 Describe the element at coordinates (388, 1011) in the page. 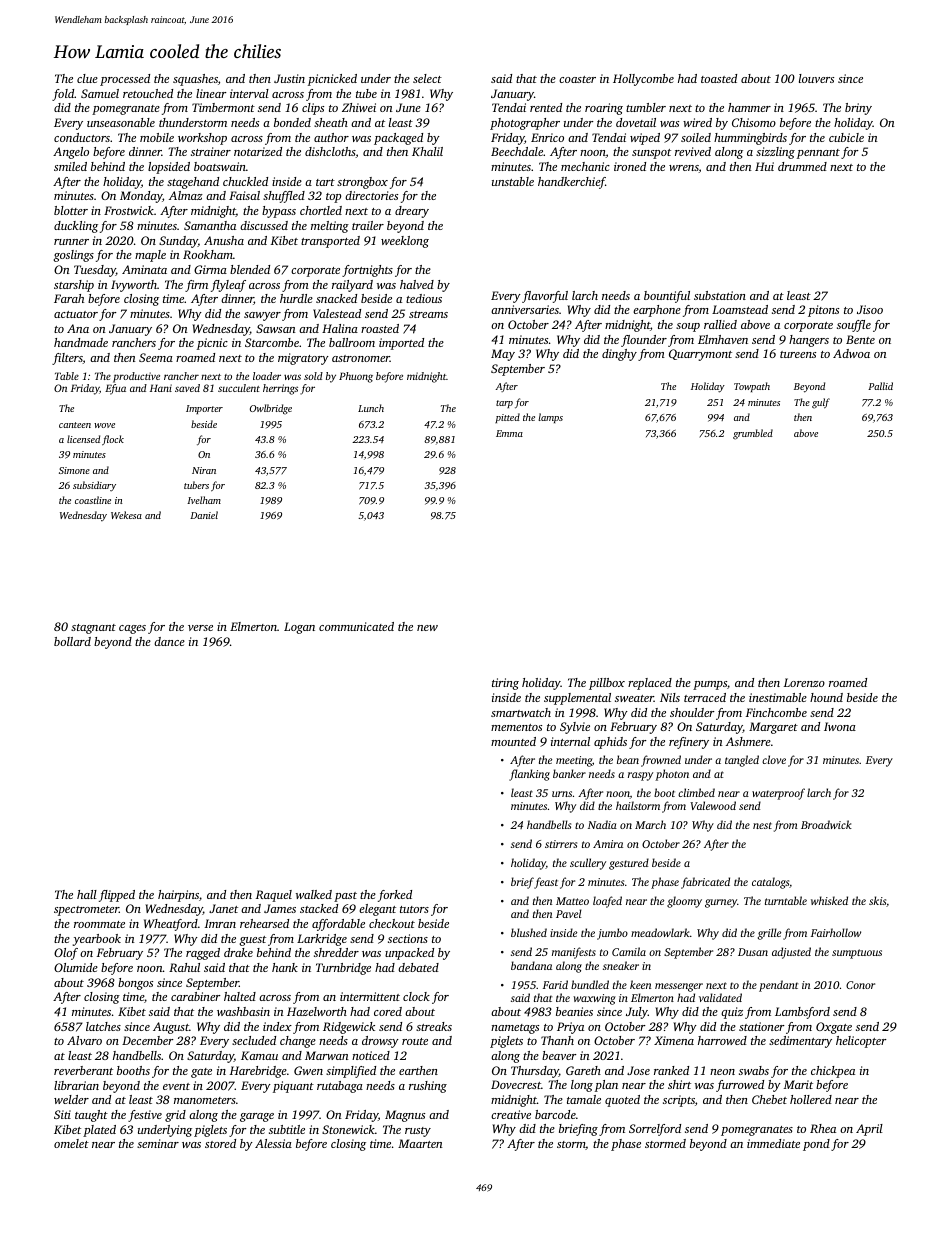

I see `cored` at that location.
